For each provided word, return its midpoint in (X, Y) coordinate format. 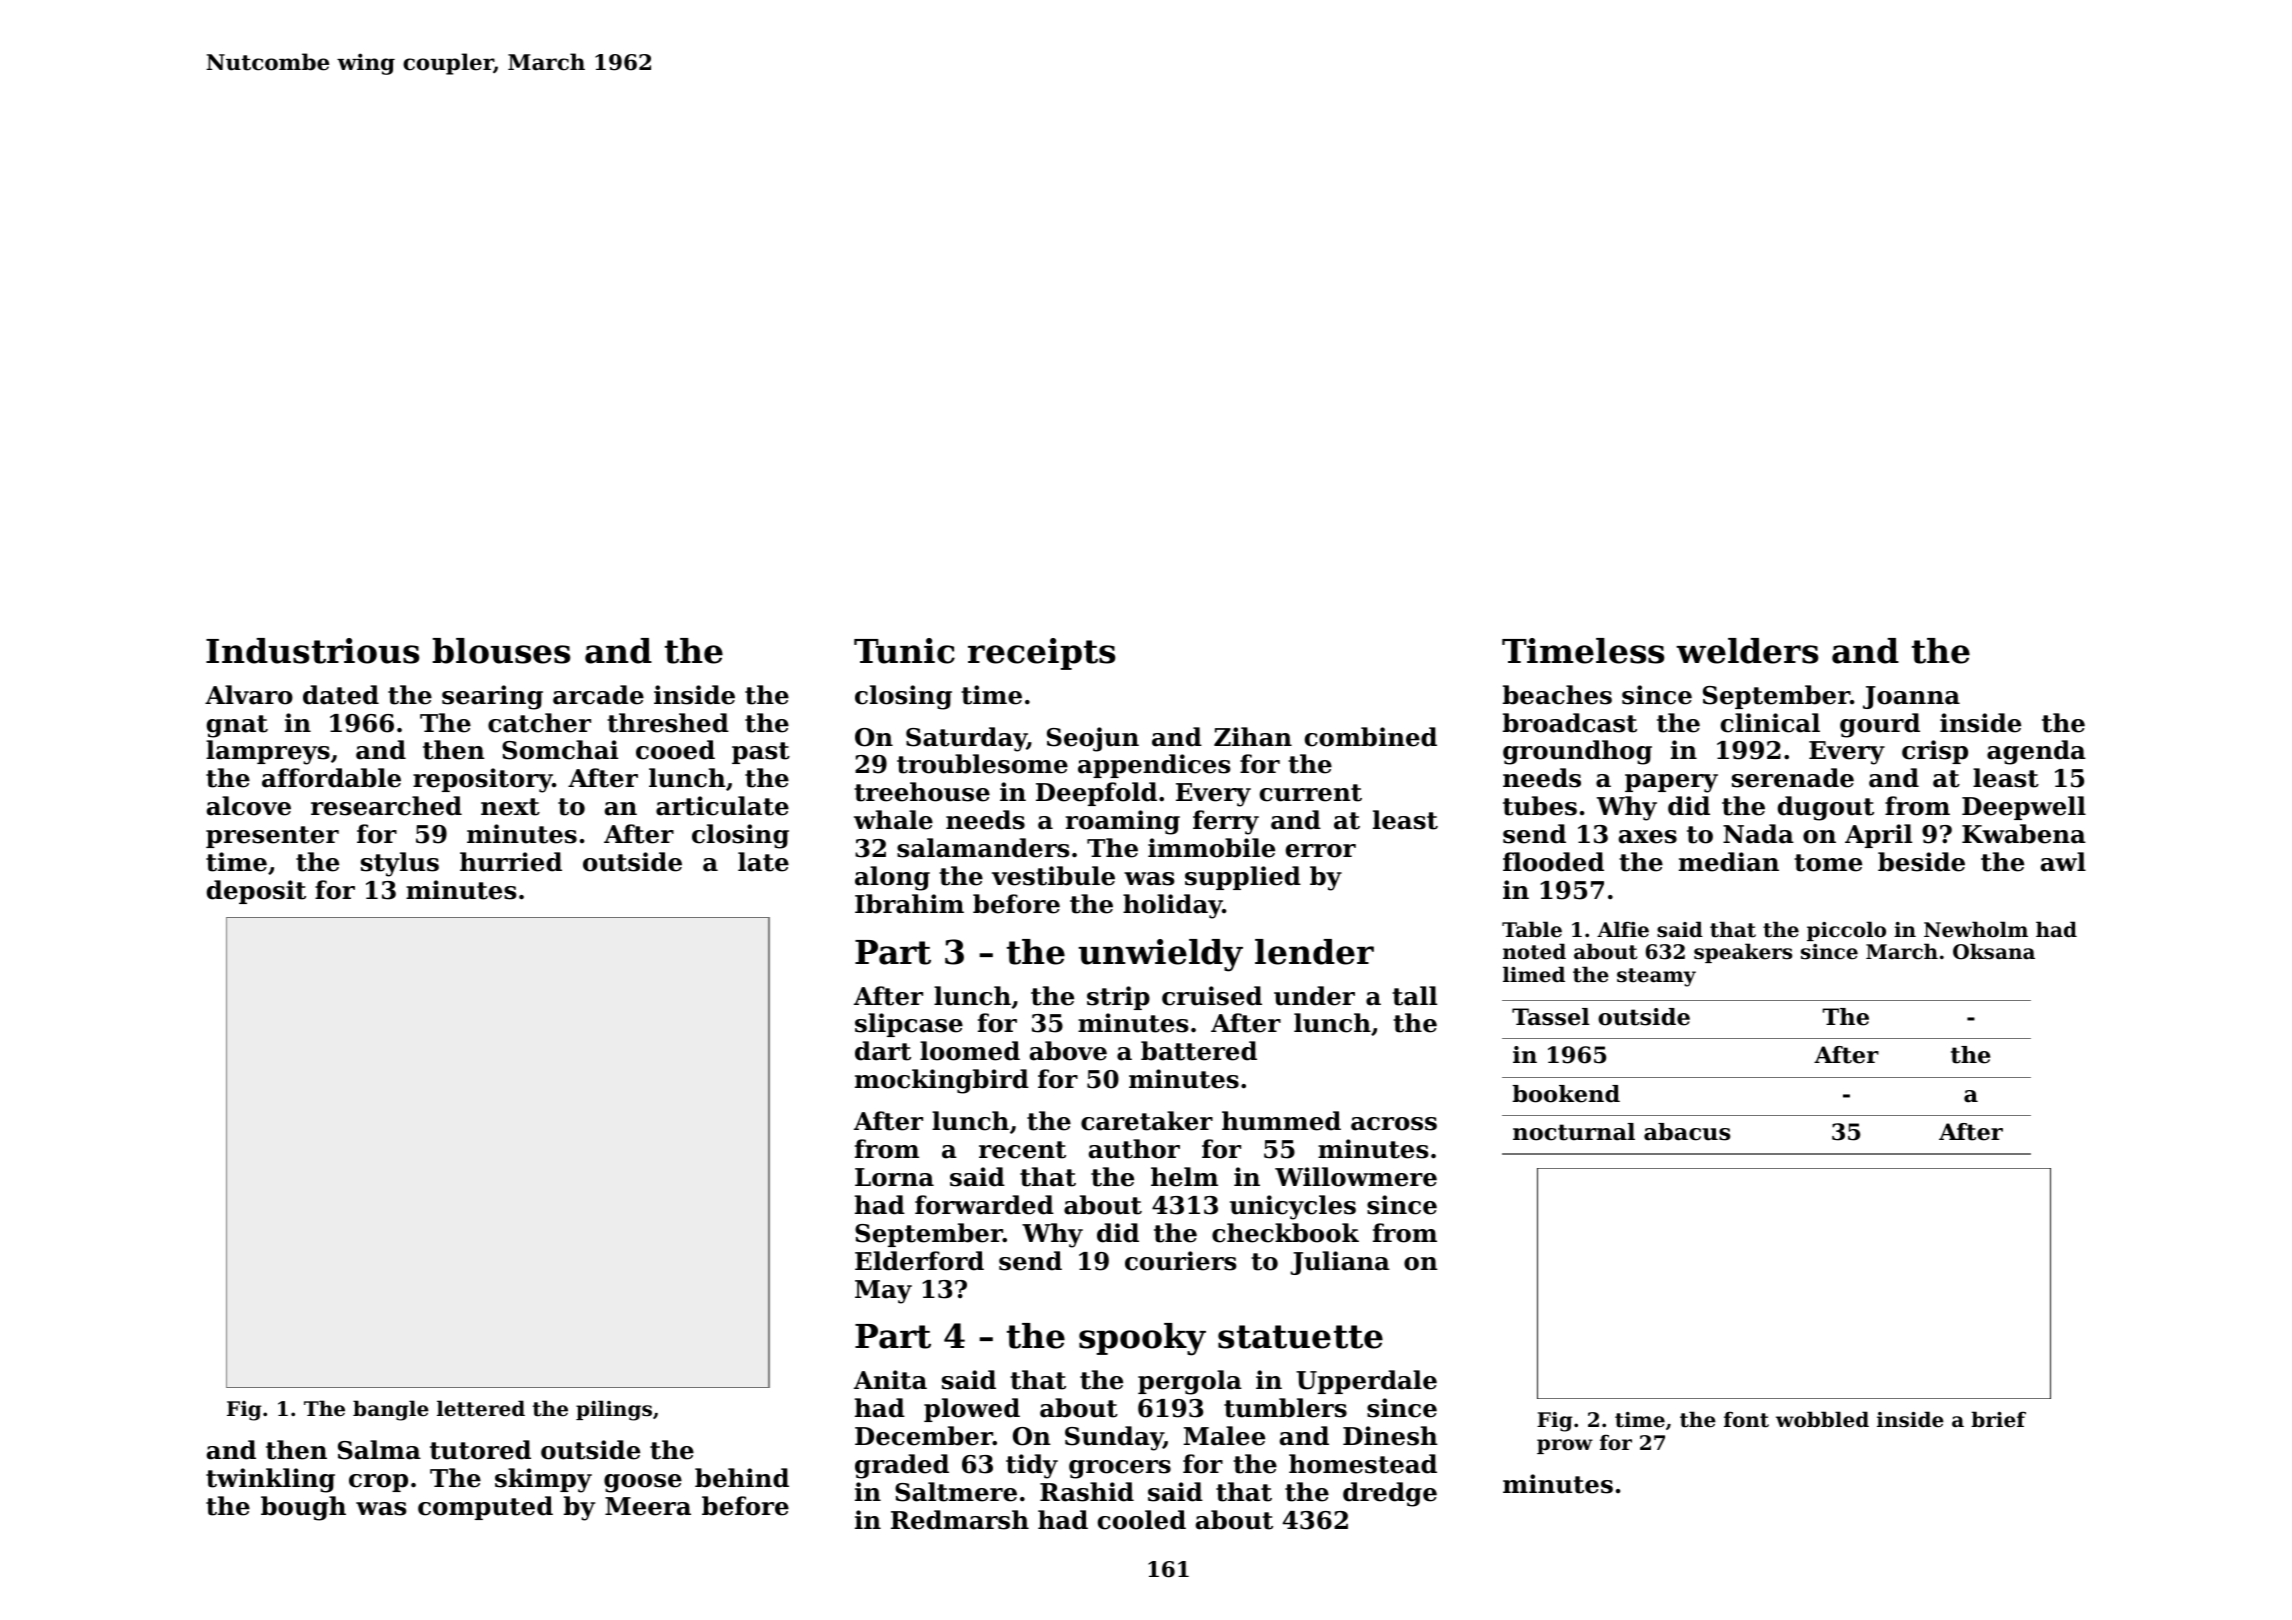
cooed (675, 750)
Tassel (1551, 1017)
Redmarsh (960, 1520)
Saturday (966, 739)
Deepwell (2024, 808)
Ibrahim (909, 904)
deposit (256, 892)
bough (303, 1508)
